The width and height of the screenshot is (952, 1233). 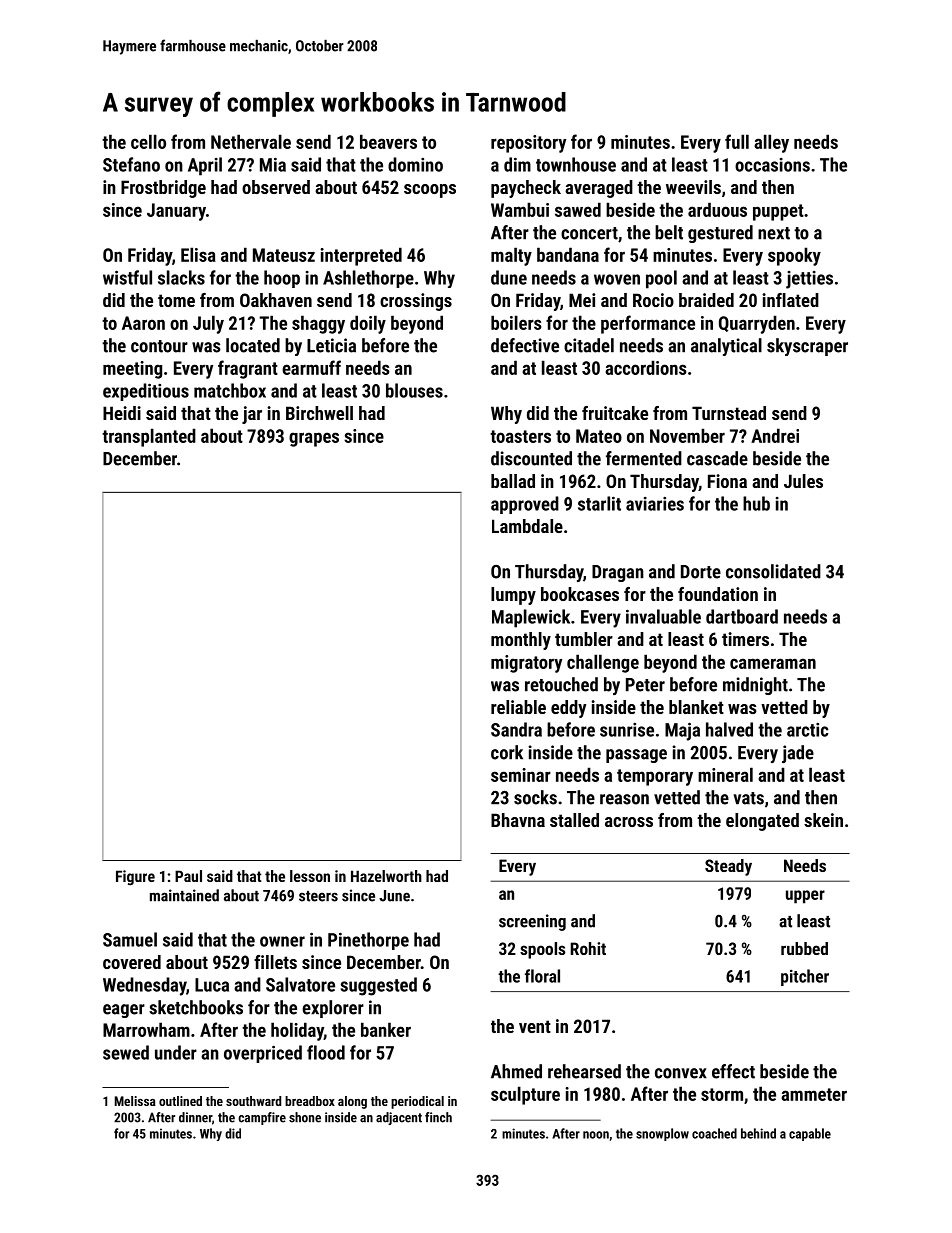 I want to click on Paul, so click(x=188, y=876).
